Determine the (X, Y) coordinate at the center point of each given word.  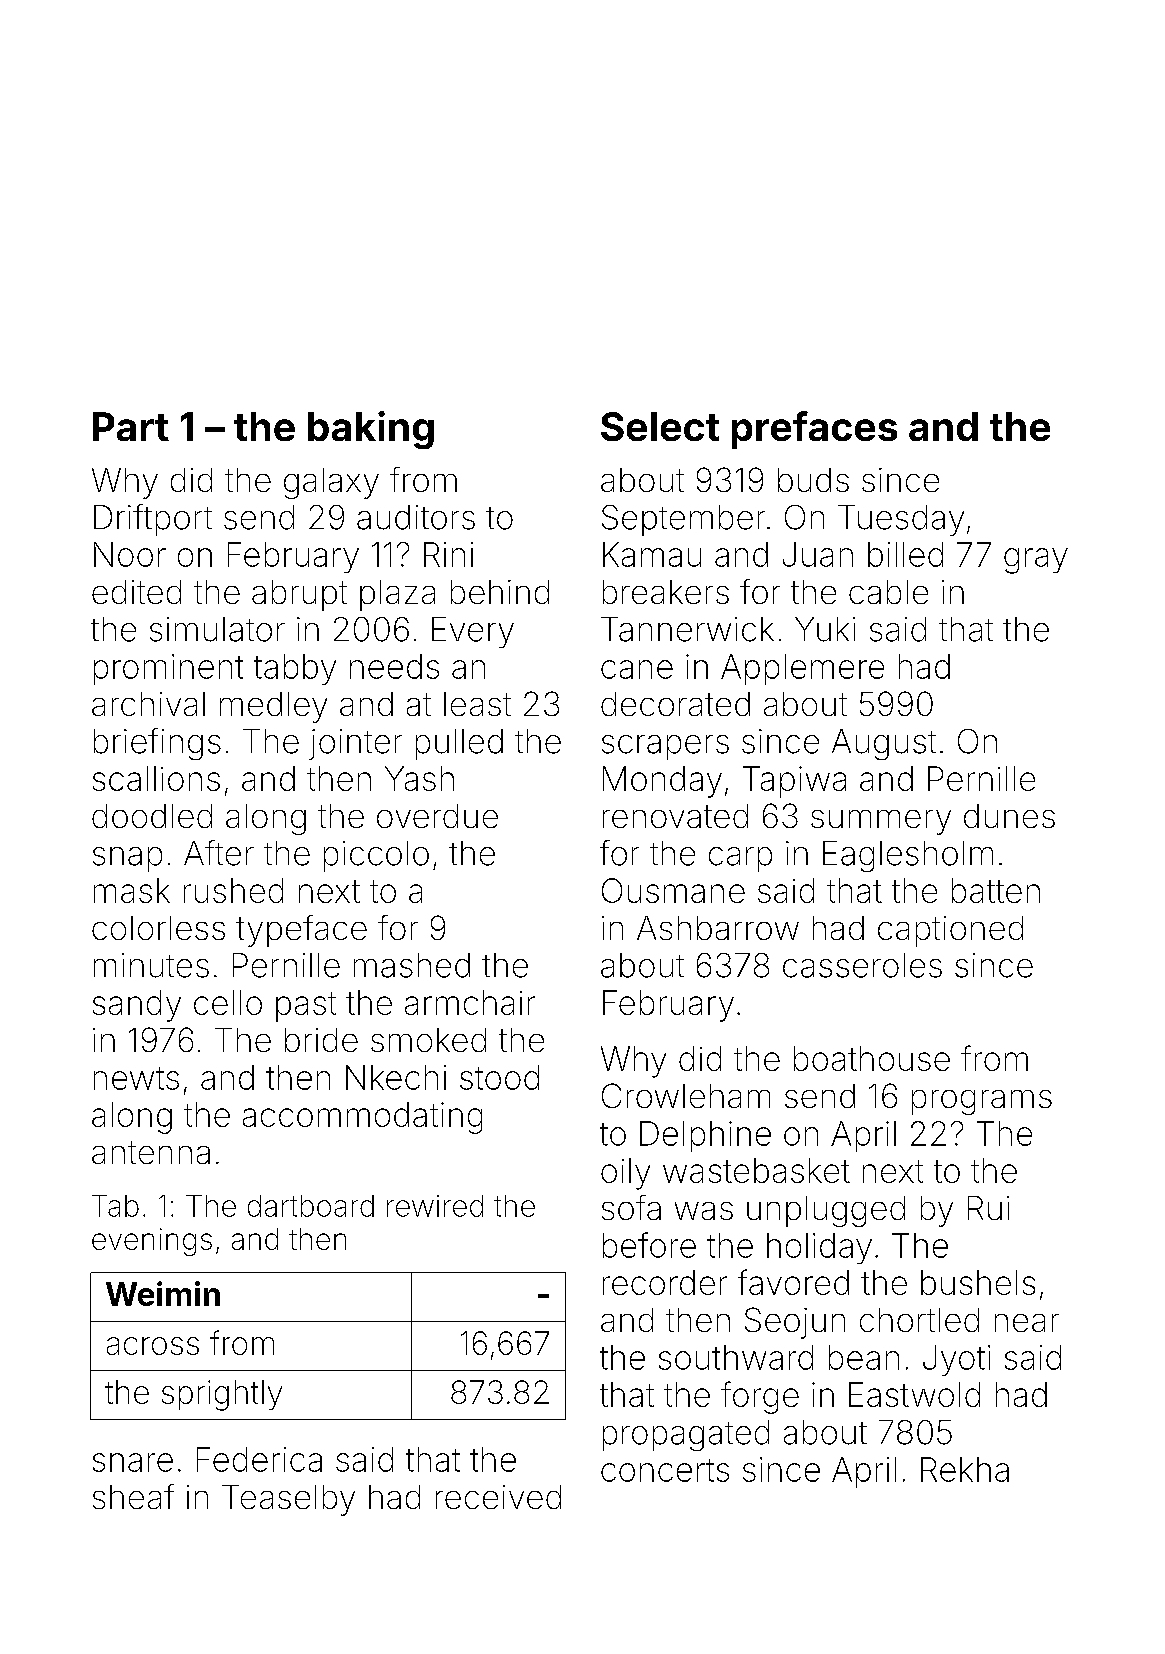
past (306, 1007)
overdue (437, 816)
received (498, 1497)
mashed (412, 965)
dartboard (311, 1206)
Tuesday (901, 520)
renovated (675, 816)
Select (660, 426)
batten (996, 890)
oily (625, 1174)
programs (982, 1102)
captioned (950, 931)
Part (131, 426)
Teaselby (288, 1500)
